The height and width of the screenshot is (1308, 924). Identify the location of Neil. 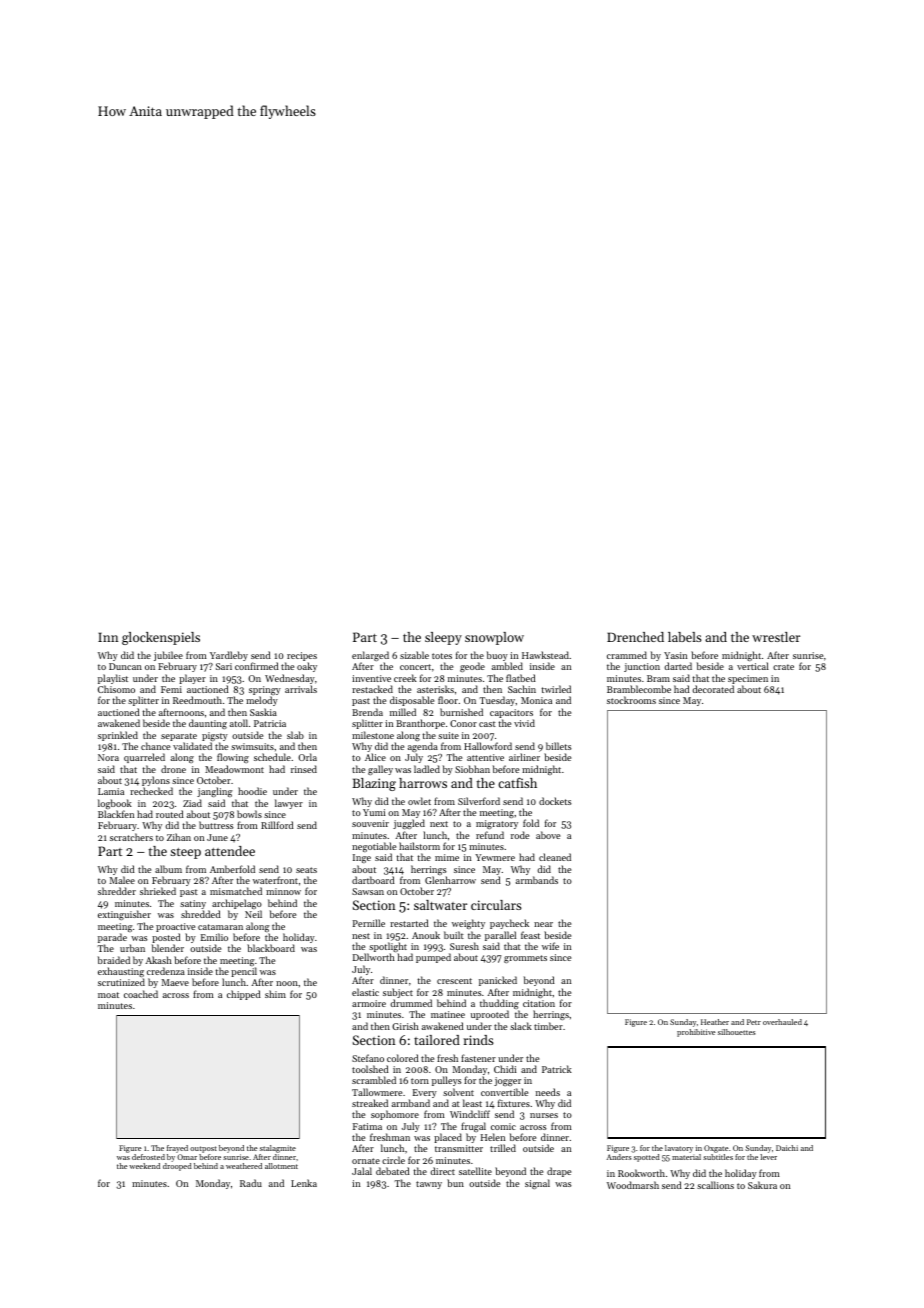
(253, 914).
